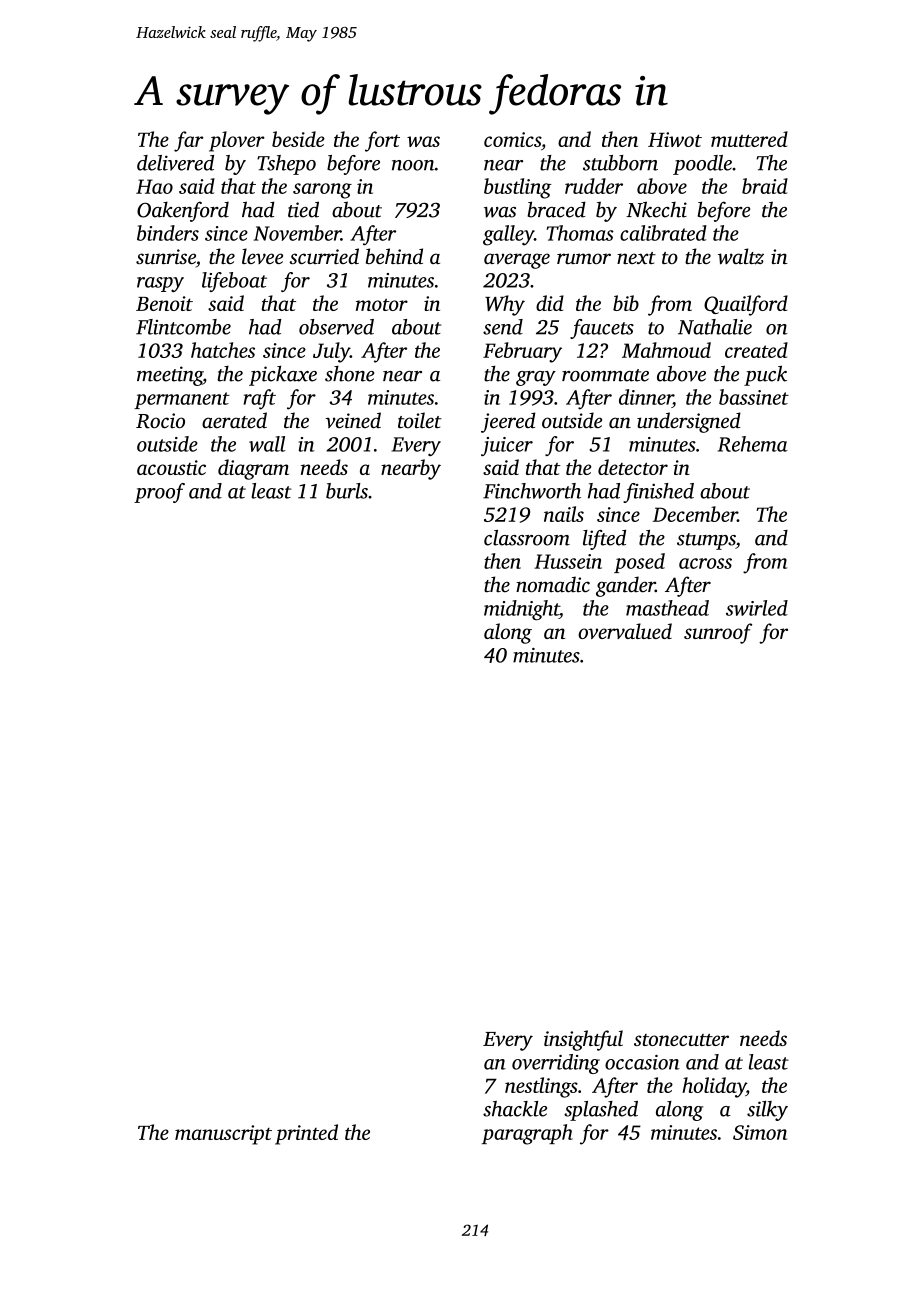 The width and height of the screenshot is (924, 1311). Describe the element at coordinates (521, 610) in the screenshot. I see `midnight` at that location.
